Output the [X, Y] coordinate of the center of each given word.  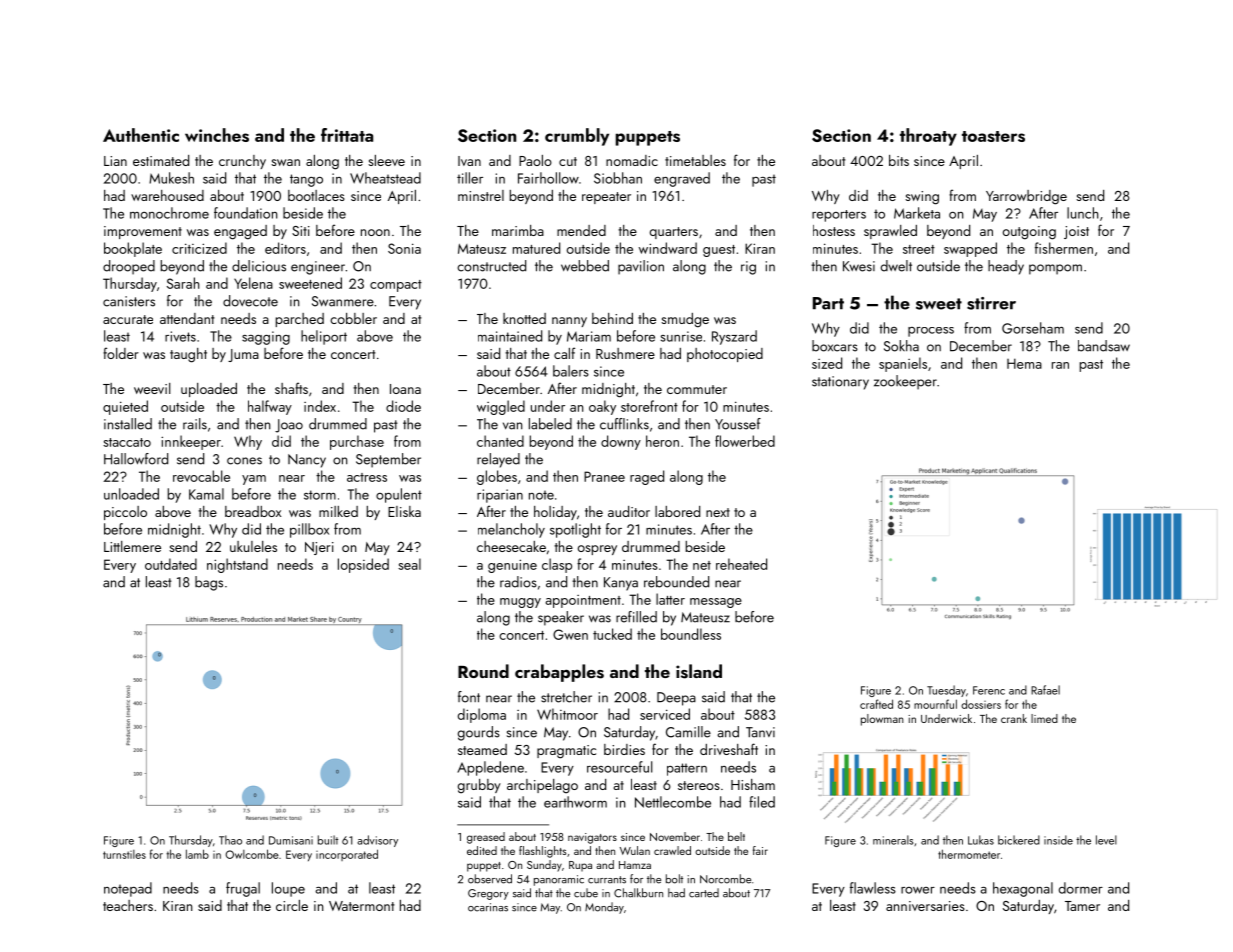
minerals [893, 840]
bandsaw [1104, 346]
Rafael [1045, 690]
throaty [928, 137]
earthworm [575, 802]
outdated [171, 564]
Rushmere [625, 353]
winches [217, 135]
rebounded [676, 582]
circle [292, 905]
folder [121, 353]
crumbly [577, 137]
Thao [230, 840]
